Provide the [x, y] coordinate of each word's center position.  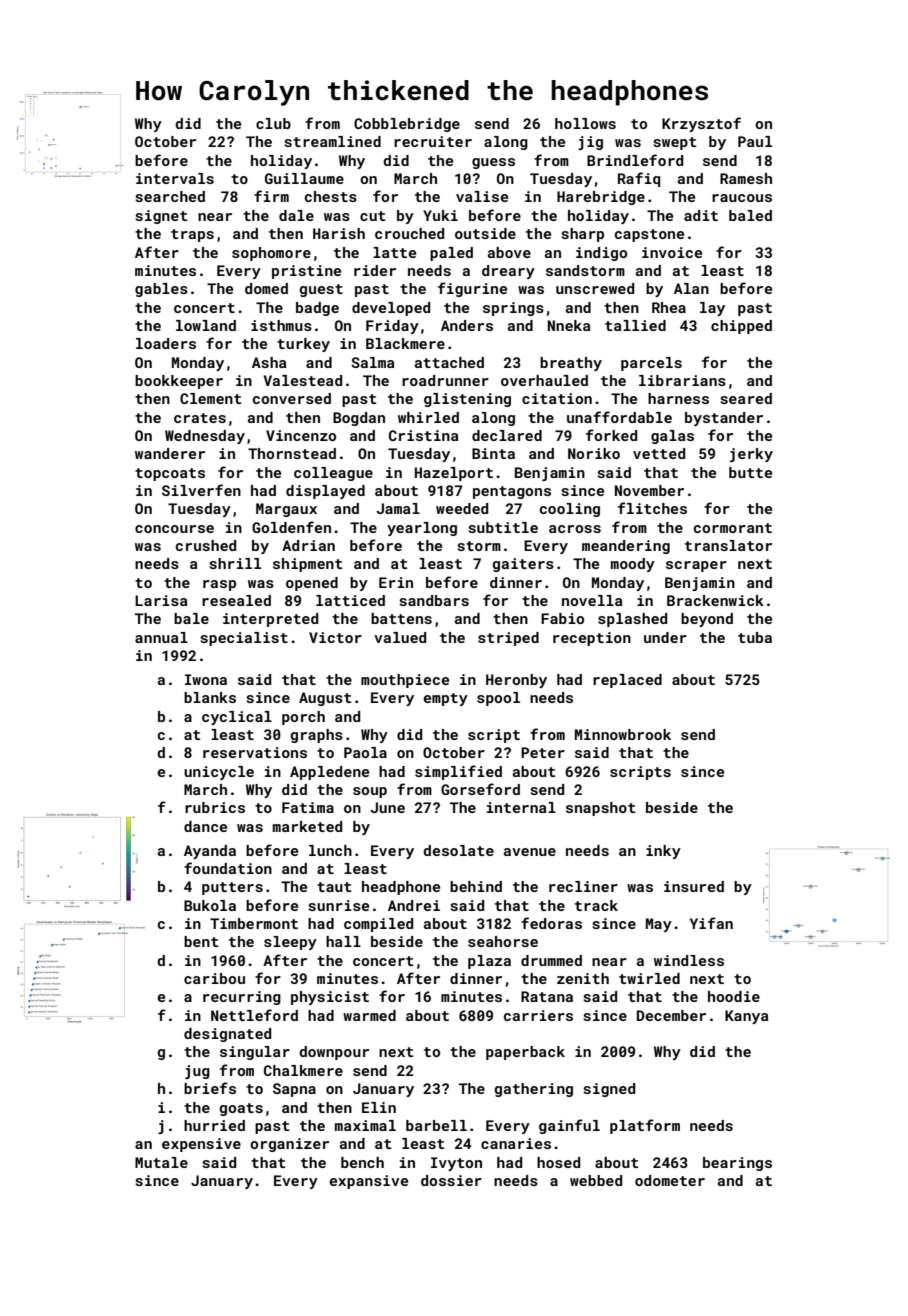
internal [521, 807]
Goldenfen [291, 527]
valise [482, 196]
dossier [451, 1180]
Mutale [161, 1162]
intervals [175, 178]
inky [663, 852]
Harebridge [601, 198]
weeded [462, 508]
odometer [670, 1180]
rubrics [215, 807]
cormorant [733, 528]
